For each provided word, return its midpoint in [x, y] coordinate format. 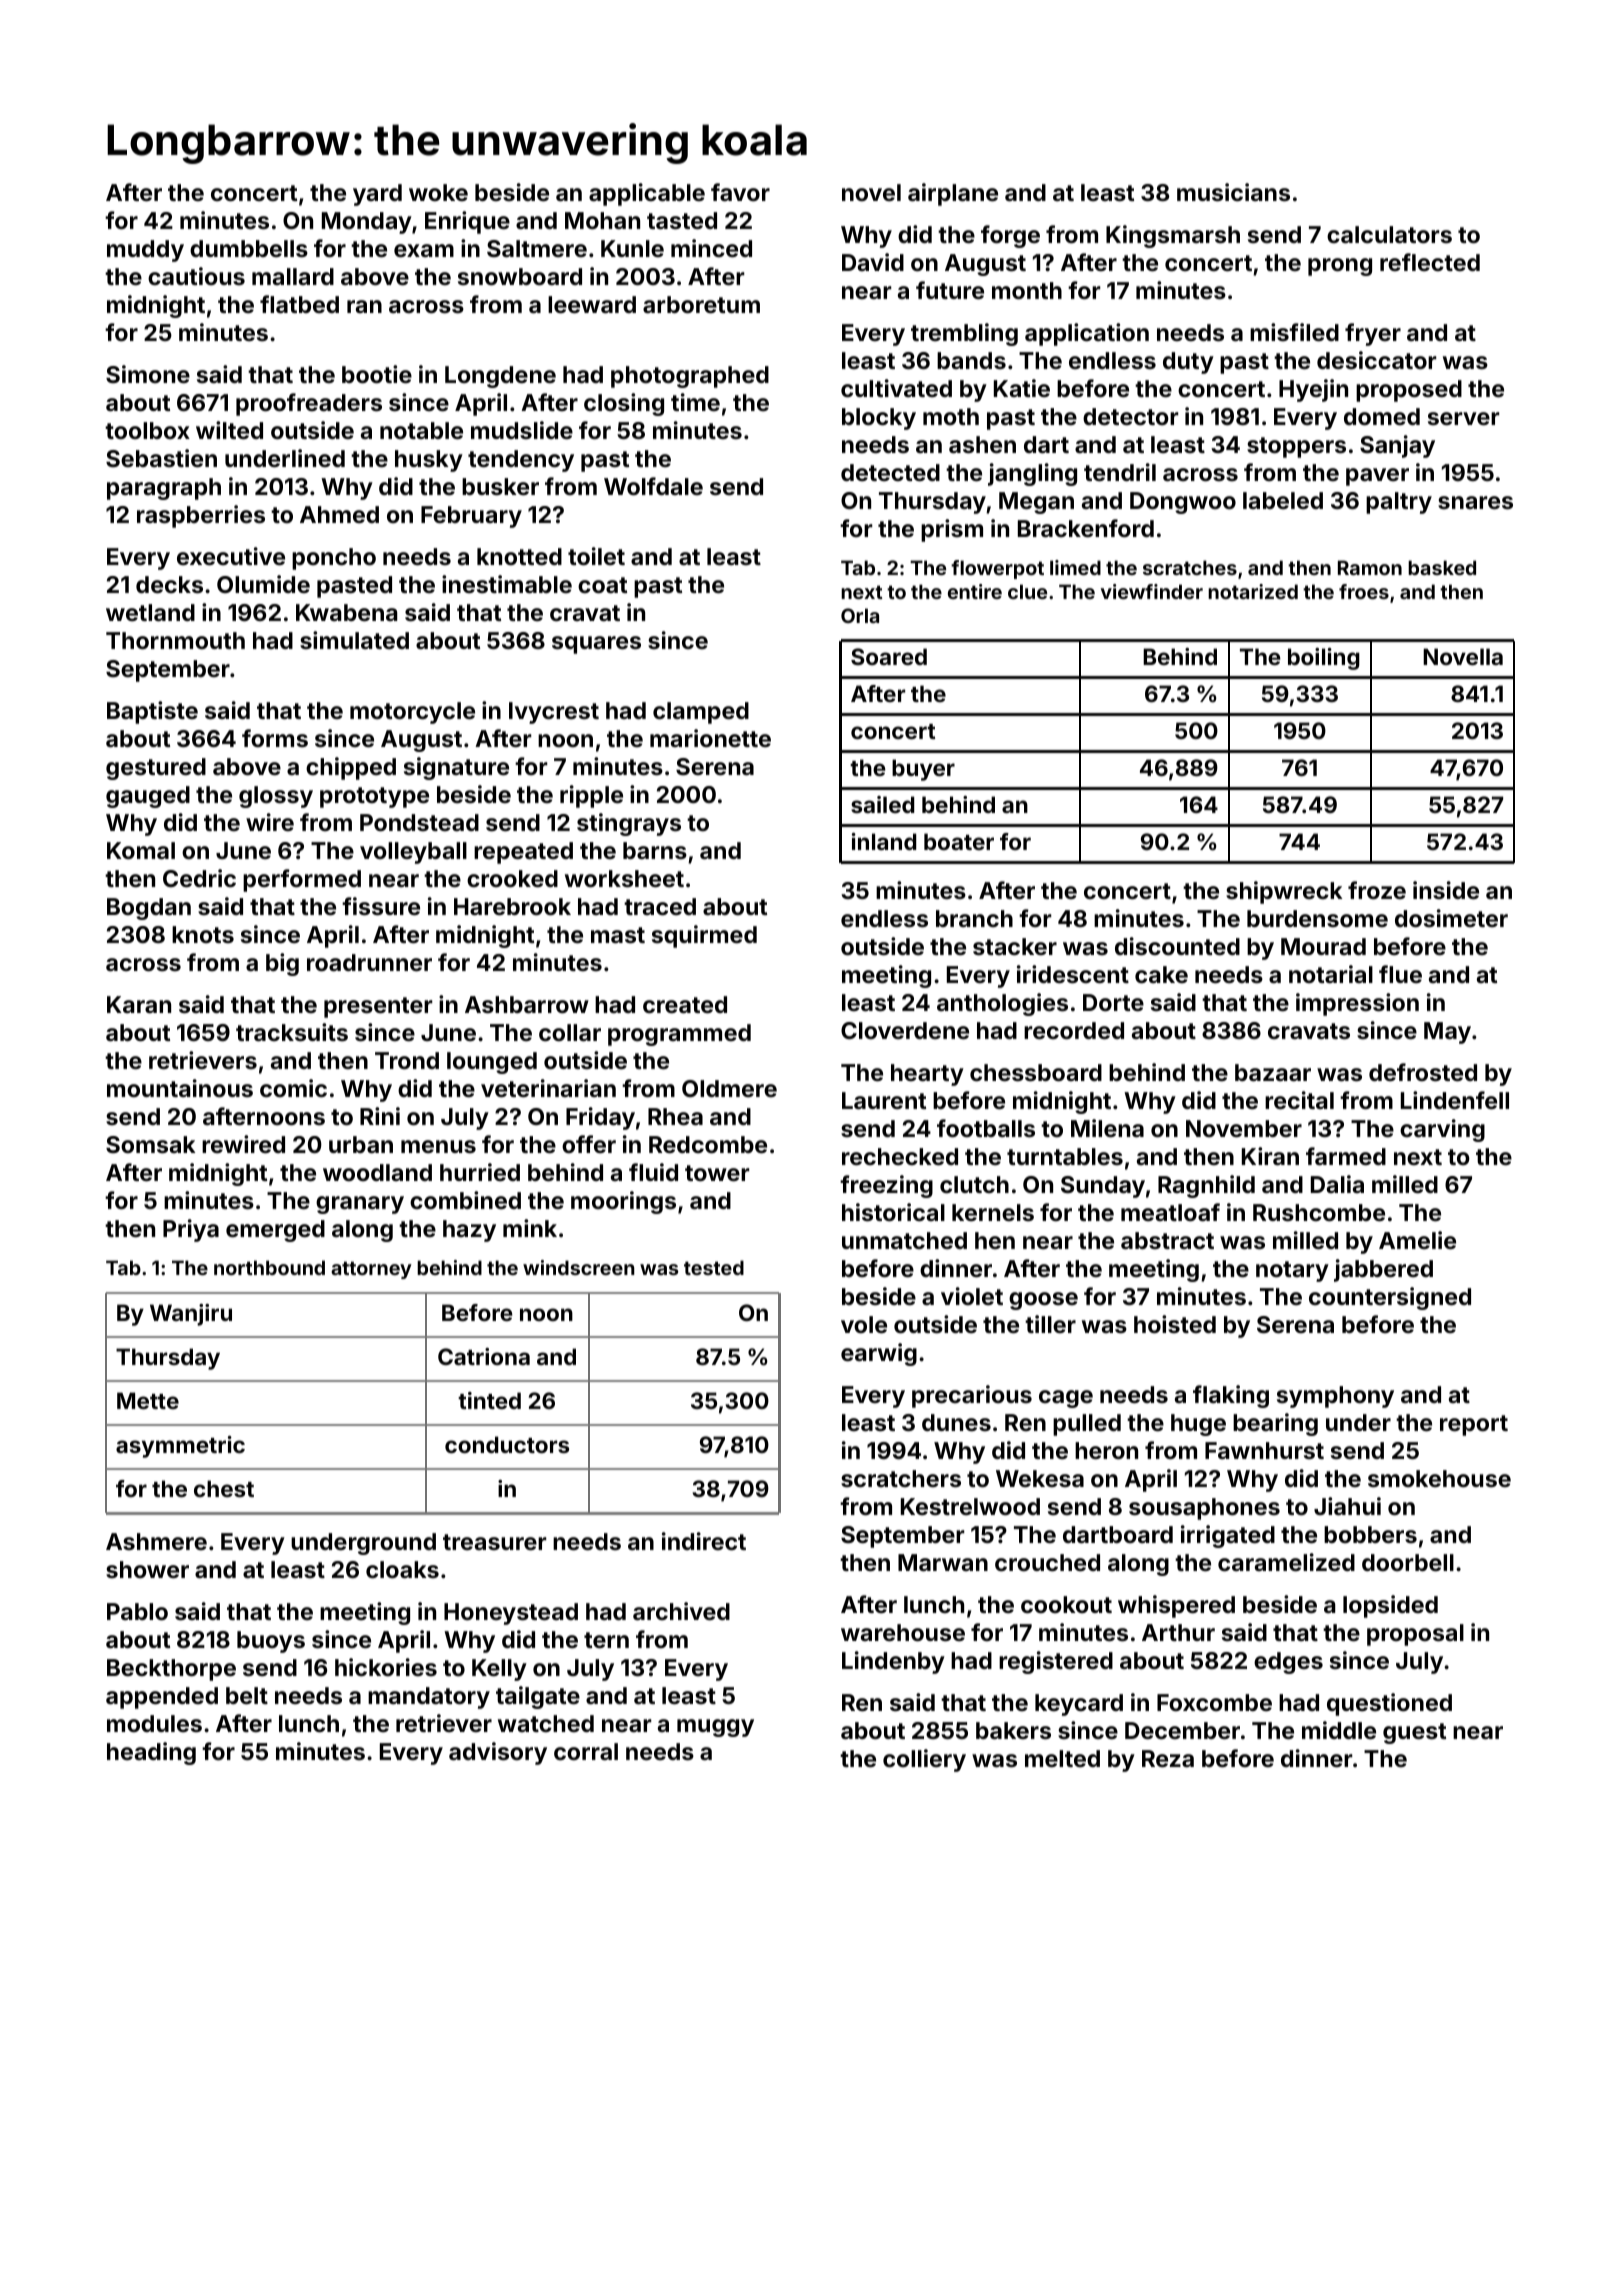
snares [1475, 502]
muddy [145, 251]
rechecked [900, 1156]
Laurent [884, 1100]
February [471, 517]
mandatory [429, 1698]
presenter [378, 1007]
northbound [269, 1267]
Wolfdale [653, 486]
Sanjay [1397, 446]
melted [1062, 1758]
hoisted [1175, 1324]
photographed [690, 377]
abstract [1167, 1240]
